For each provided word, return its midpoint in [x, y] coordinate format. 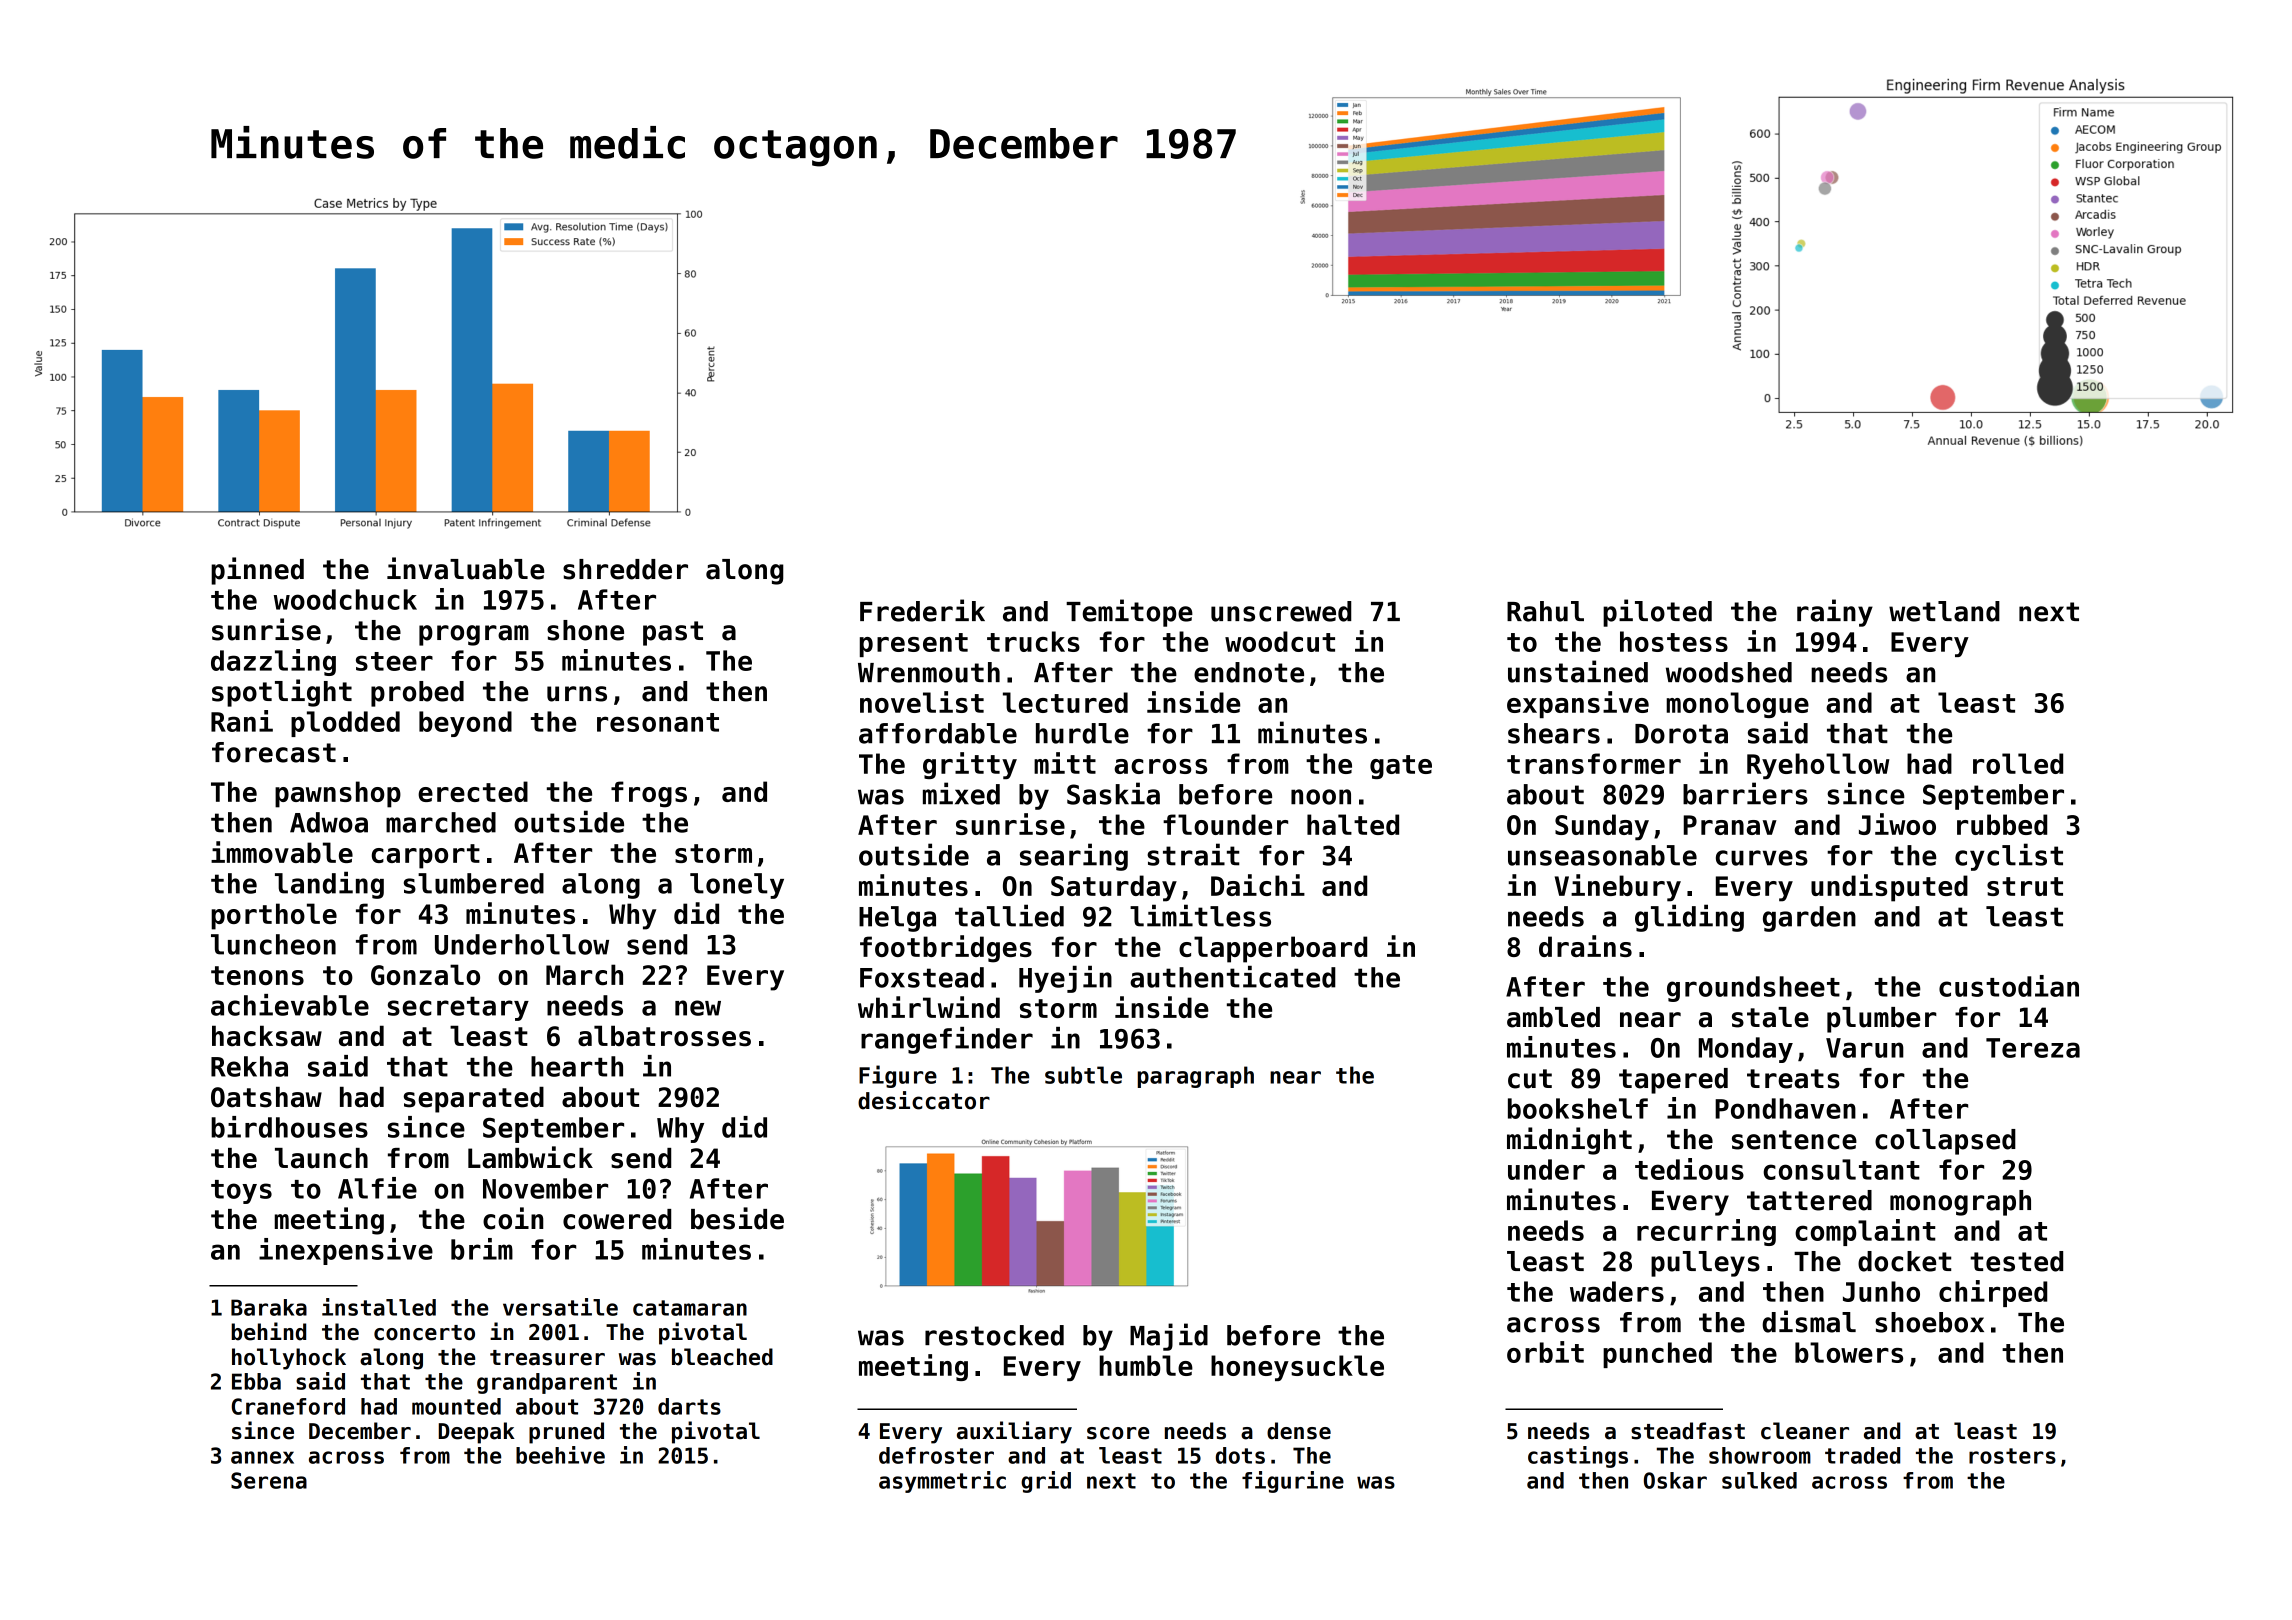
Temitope [1129, 613]
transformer [1594, 763]
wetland [1944, 611]
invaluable [466, 568]
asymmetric [942, 1482]
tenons [257, 975]
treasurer [547, 1358]
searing [1074, 857]
